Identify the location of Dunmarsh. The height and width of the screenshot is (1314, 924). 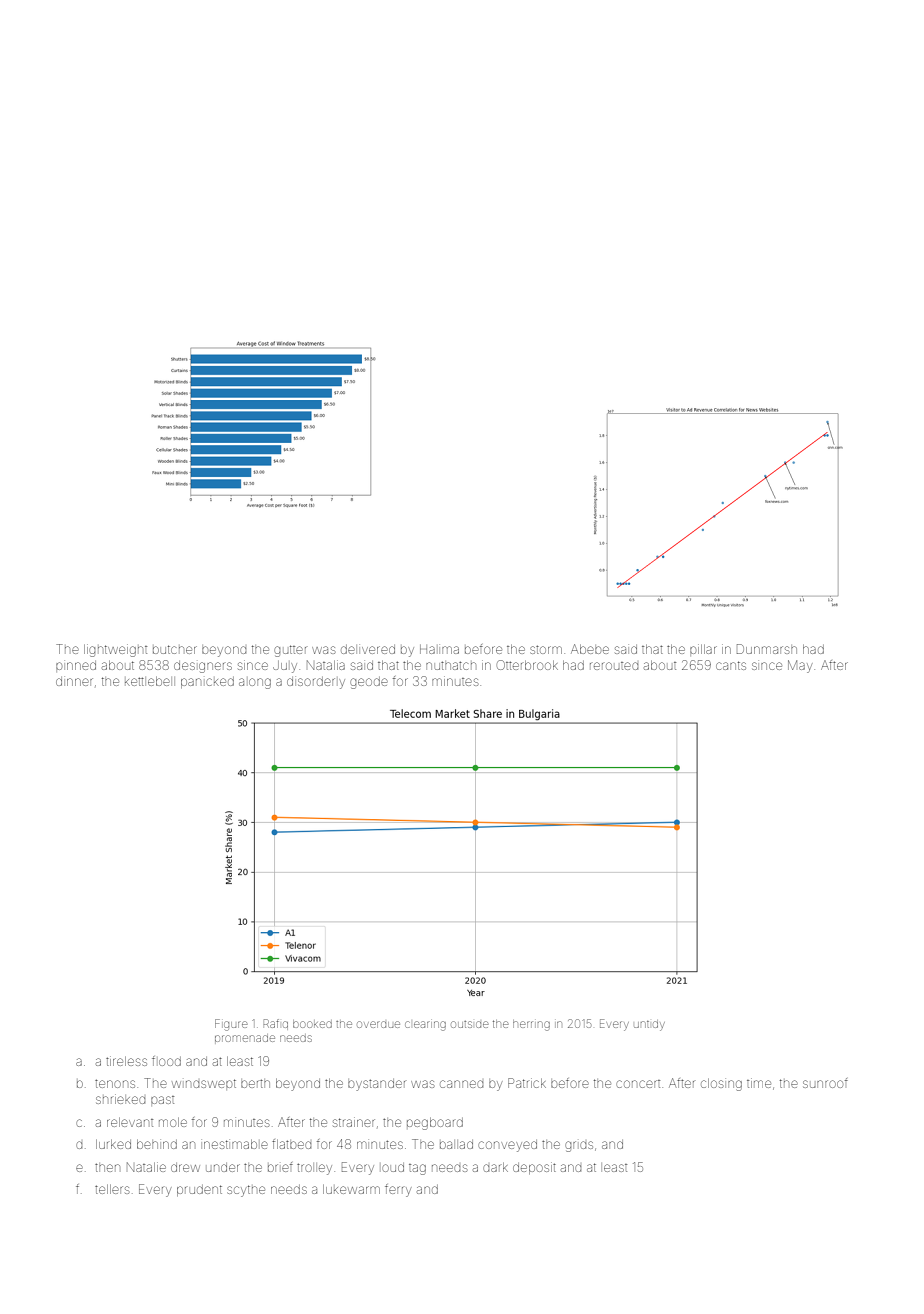
(767, 649).
